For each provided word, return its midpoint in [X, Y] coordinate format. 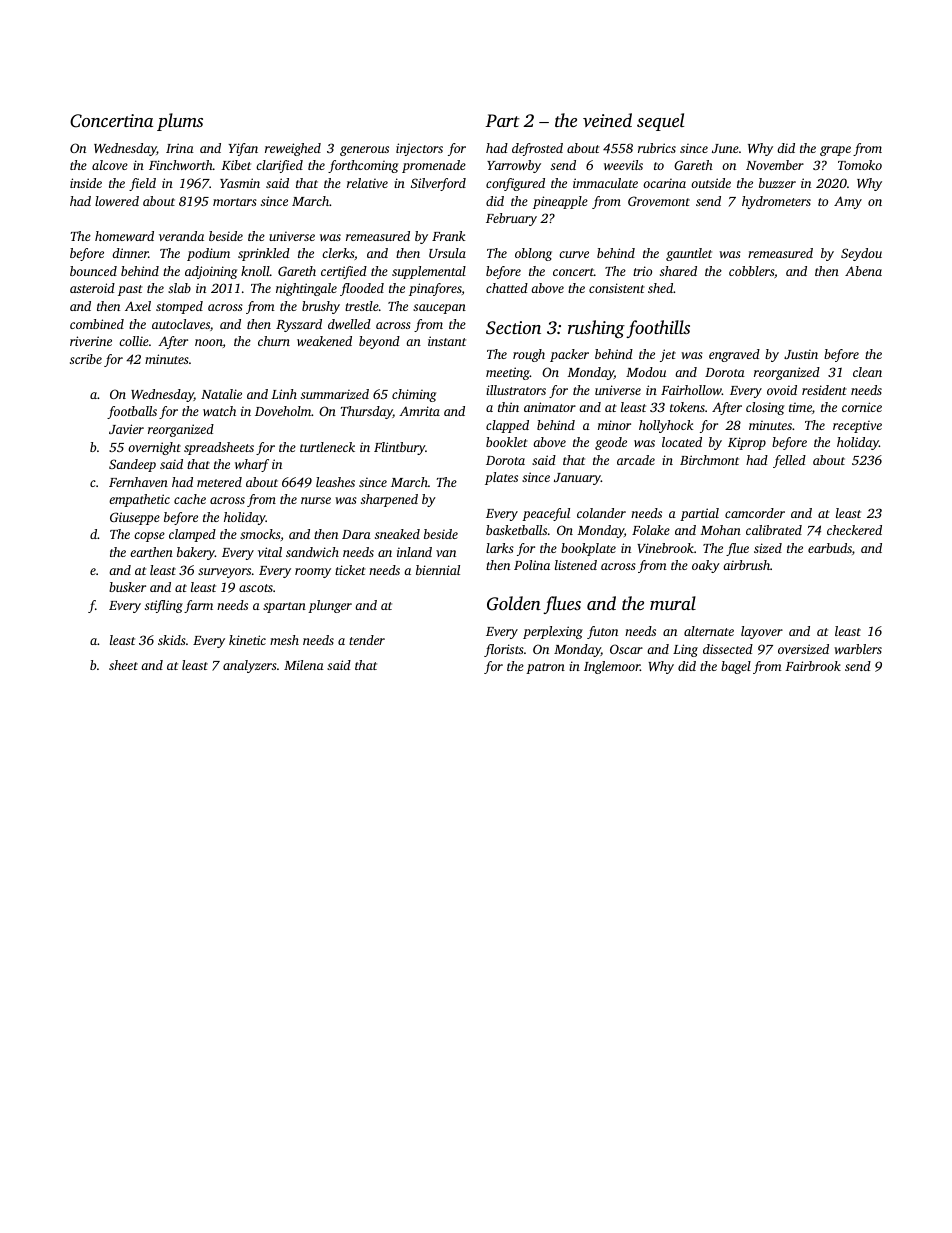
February [511, 219]
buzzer [777, 183]
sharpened [389, 500]
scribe [86, 359]
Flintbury [399, 448]
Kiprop [747, 443]
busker [127, 587]
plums [180, 122]
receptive [857, 426]
